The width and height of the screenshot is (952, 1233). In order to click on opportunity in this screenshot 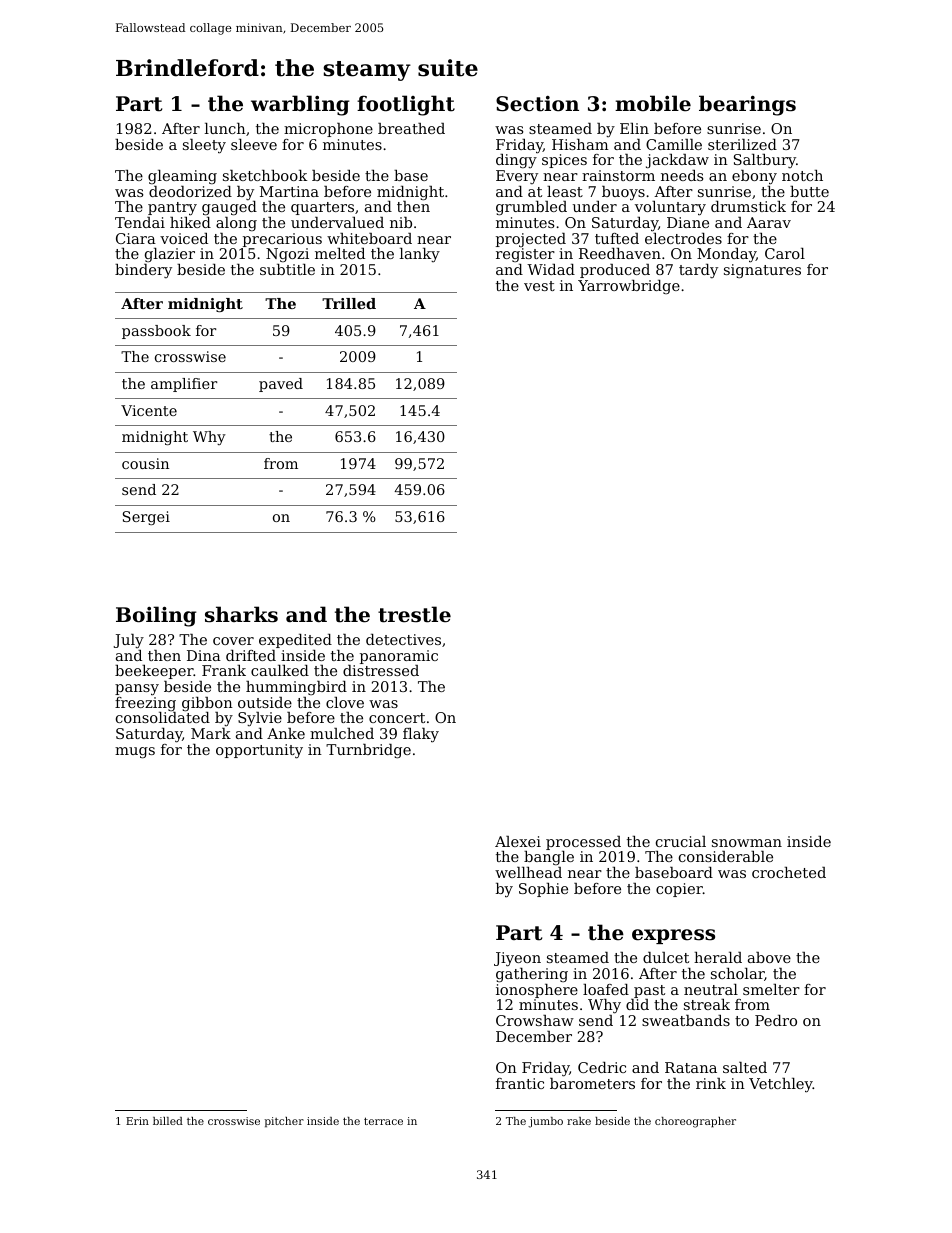, I will do `click(259, 751)`.
